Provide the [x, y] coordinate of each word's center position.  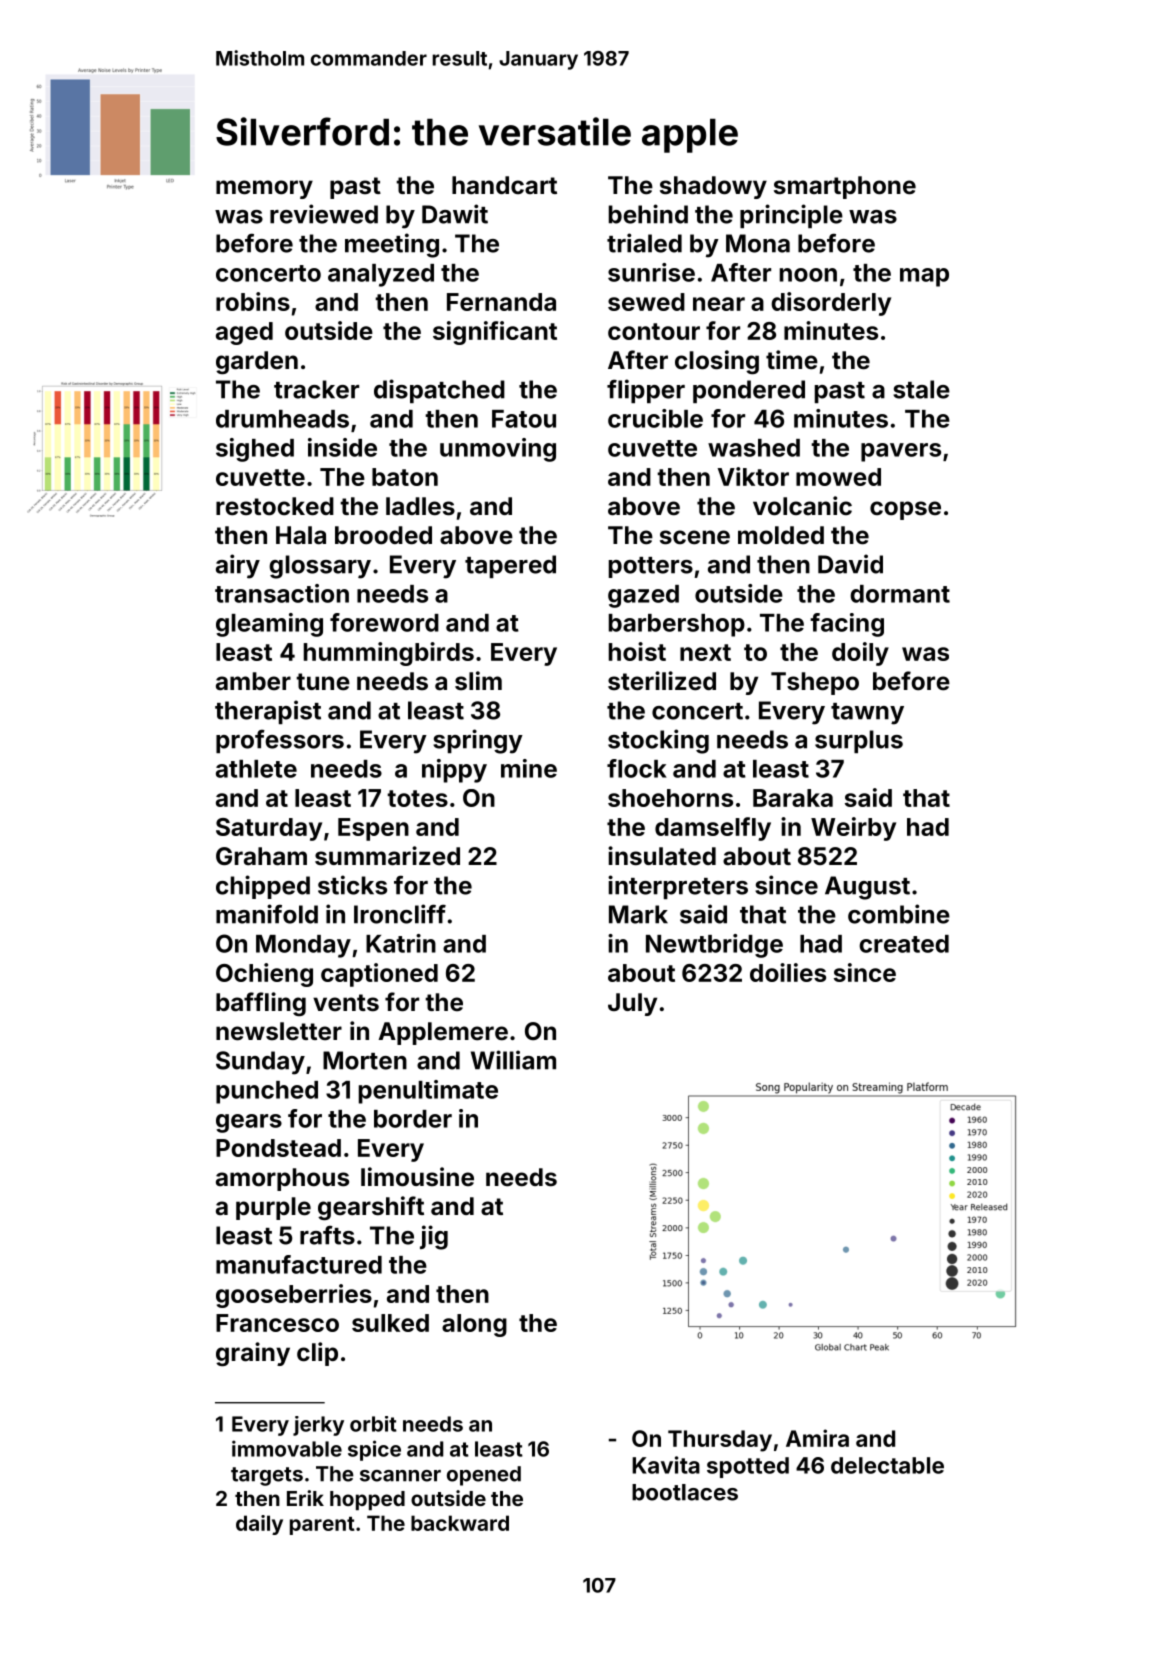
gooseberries [294, 1296]
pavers [901, 452]
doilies [788, 972]
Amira [817, 1438]
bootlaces [685, 1492]
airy [238, 566]
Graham [261, 856]
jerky [318, 1426]
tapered [510, 566]
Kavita [666, 1465]
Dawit [455, 214]
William [513, 1060]
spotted [748, 1467]
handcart [504, 185]
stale [921, 389]
